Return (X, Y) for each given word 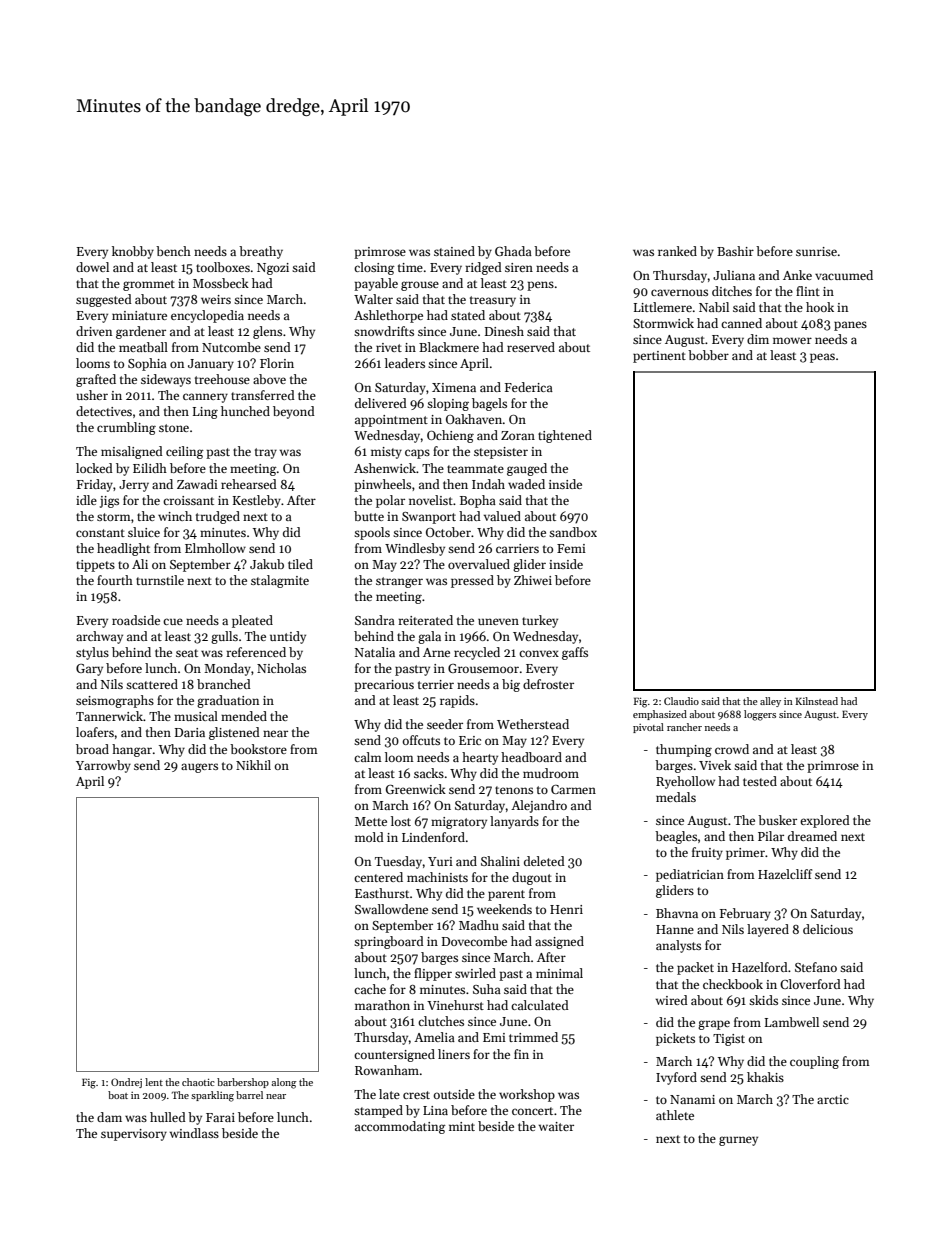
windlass (194, 1133)
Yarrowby (103, 766)
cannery (205, 398)
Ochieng (450, 436)
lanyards (514, 822)
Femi (571, 548)
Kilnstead (817, 701)
